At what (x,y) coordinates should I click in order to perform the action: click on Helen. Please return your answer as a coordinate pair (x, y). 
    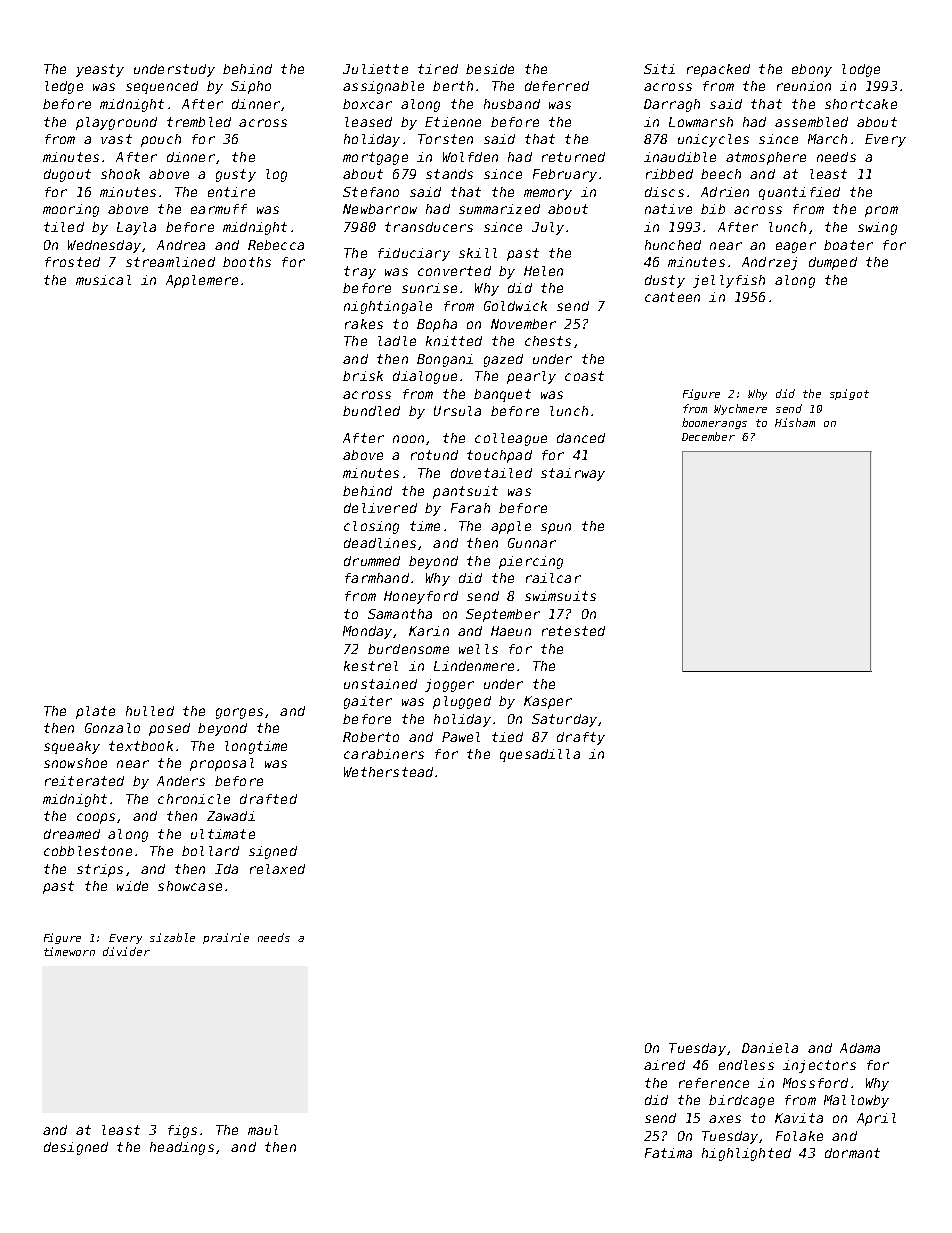
    Looking at the image, I should click on (543, 271).
